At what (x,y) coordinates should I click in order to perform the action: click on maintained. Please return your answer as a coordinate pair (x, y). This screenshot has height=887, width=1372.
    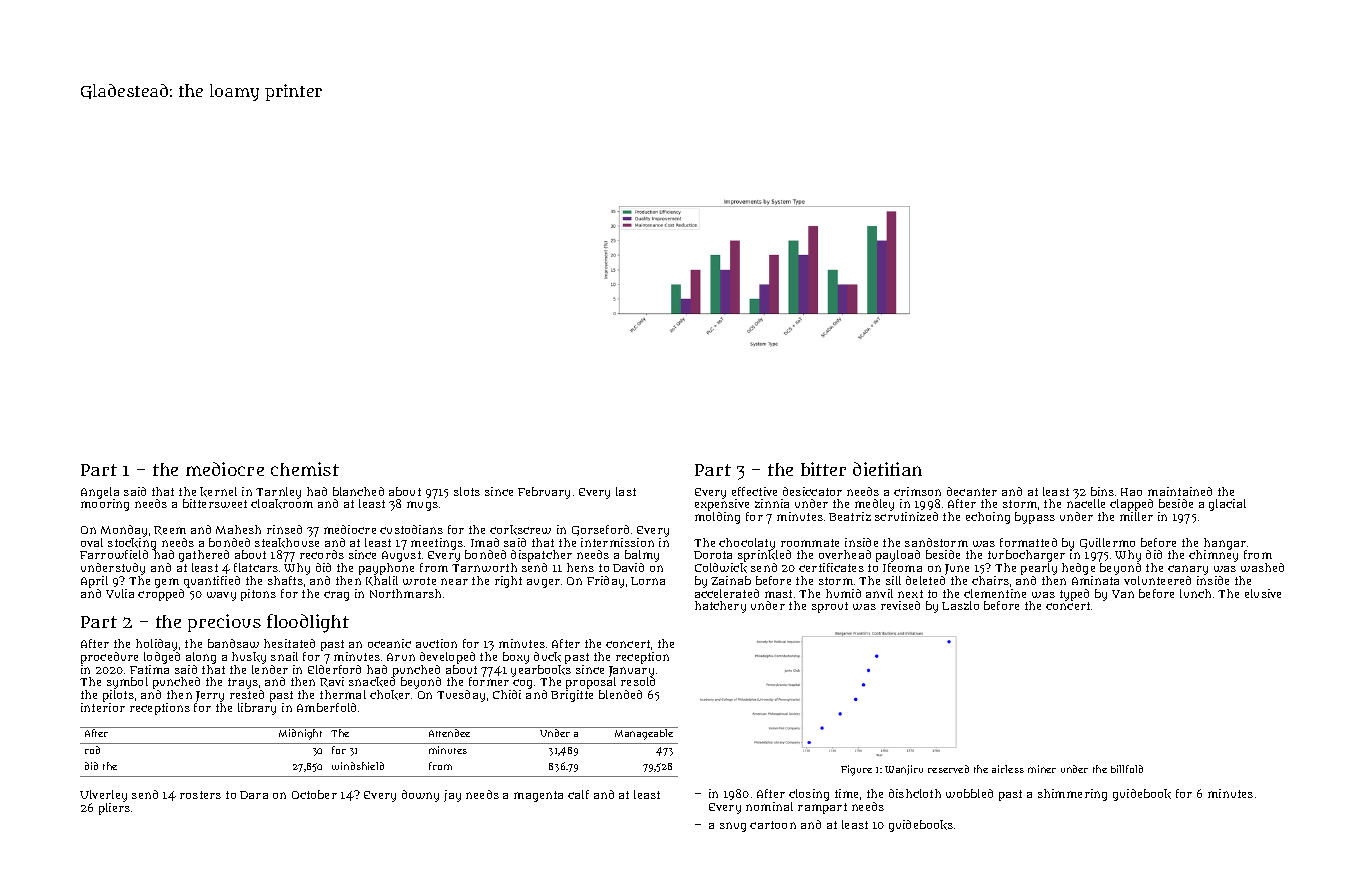
    Looking at the image, I should click on (1180, 491).
